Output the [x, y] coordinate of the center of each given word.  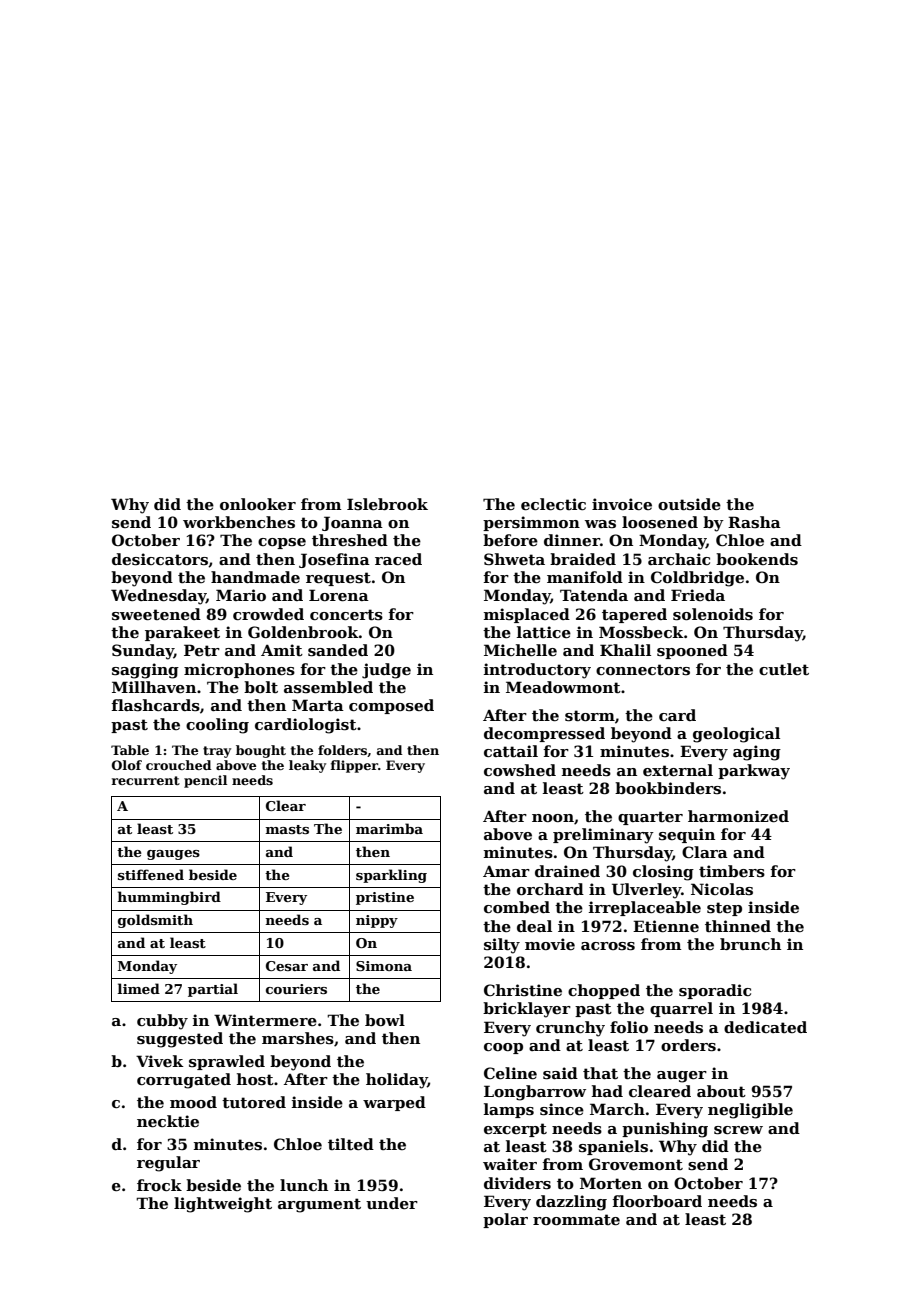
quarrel [681, 1009]
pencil [205, 781]
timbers [732, 871]
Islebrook [387, 504]
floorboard [657, 1201]
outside [689, 504]
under [392, 1203]
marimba [389, 828]
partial [213, 990]
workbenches [239, 522]
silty [502, 946]
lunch [304, 1185]
